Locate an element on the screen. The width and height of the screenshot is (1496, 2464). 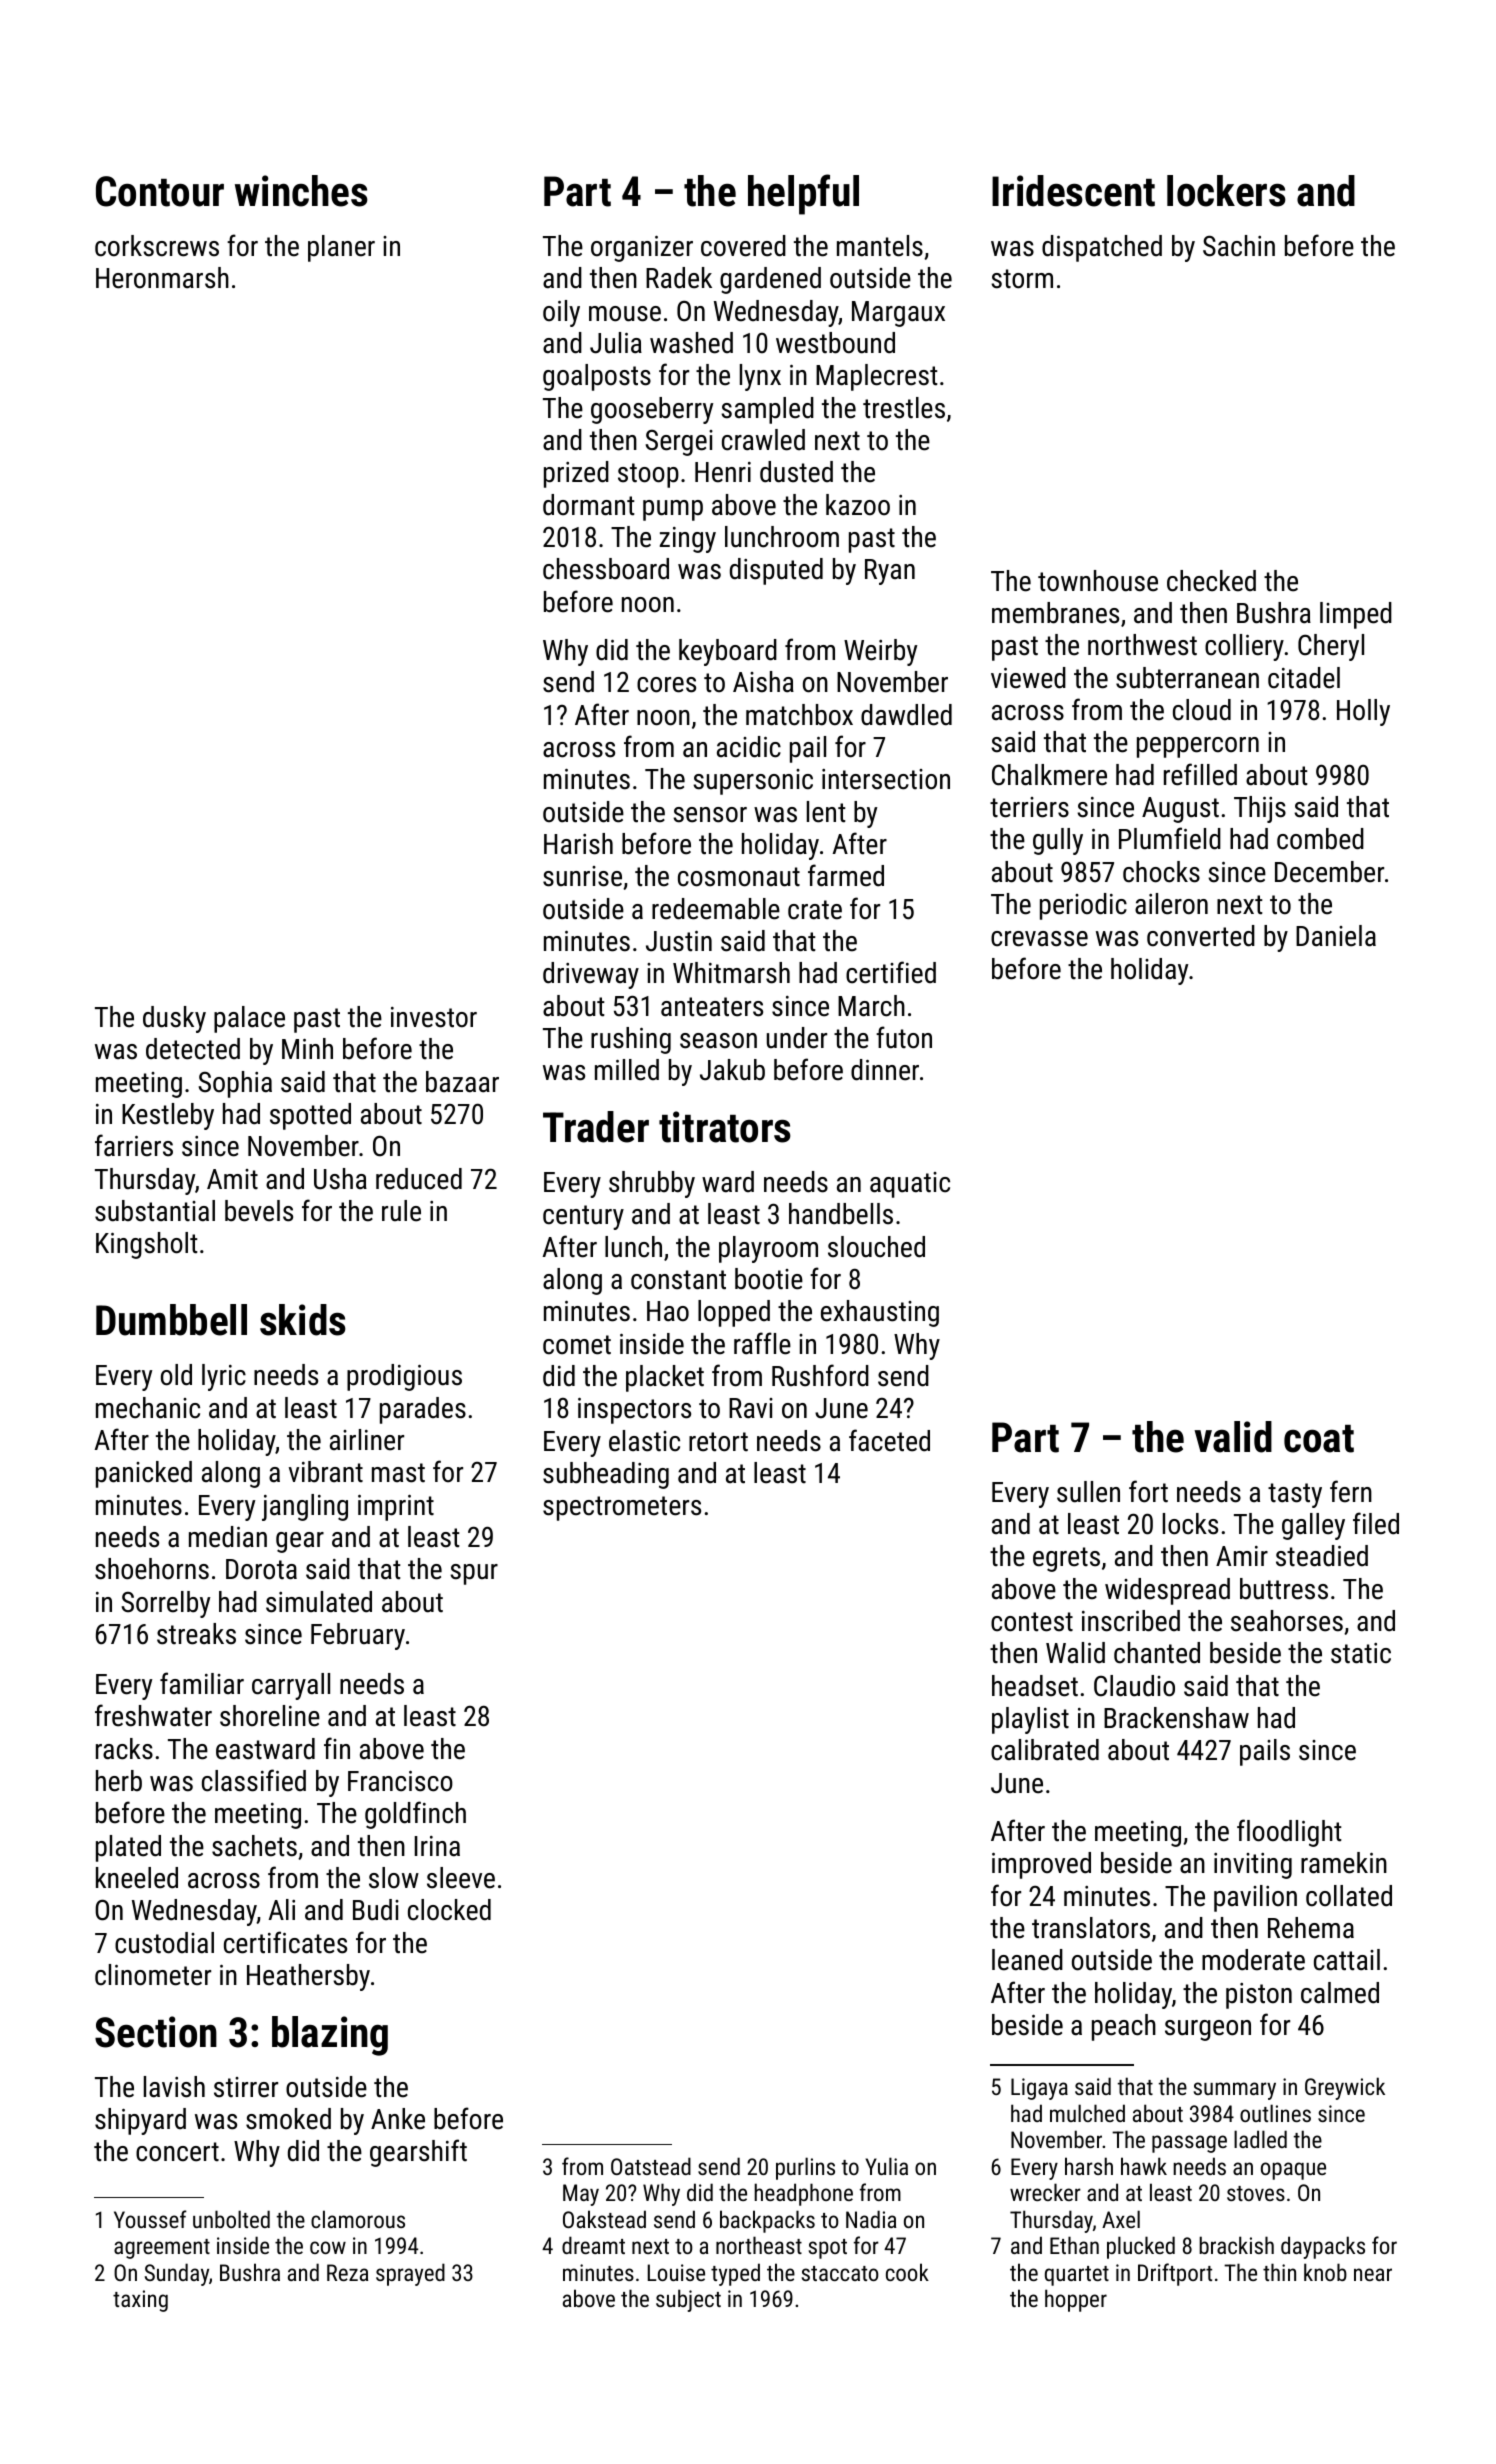
organizer is located at coordinates (642, 249).
